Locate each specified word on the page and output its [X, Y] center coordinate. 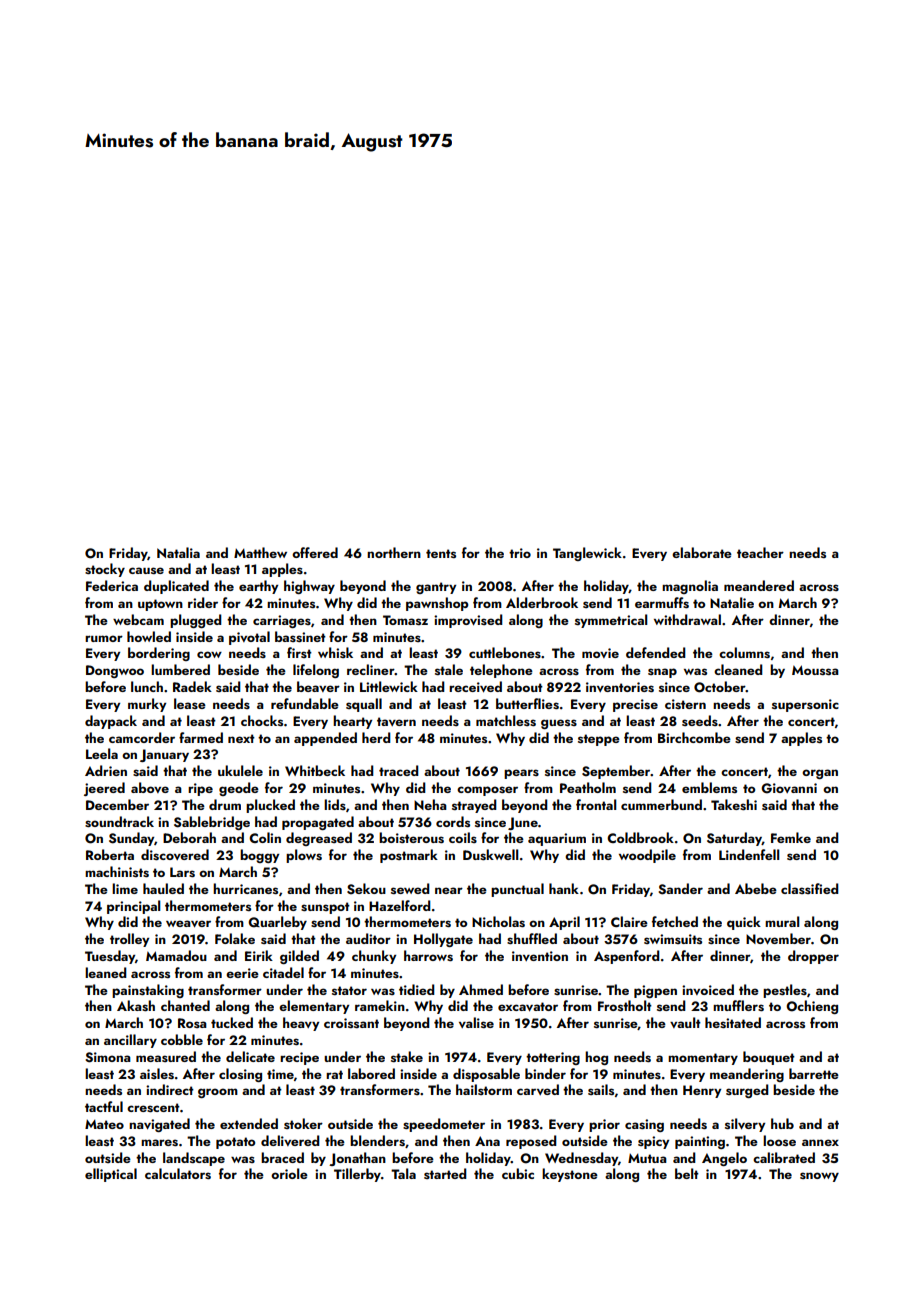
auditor [368, 938]
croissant [351, 1023]
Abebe [756, 888]
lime [125, 888]
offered [315, 552]
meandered [759, 585]
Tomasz [405, 620]
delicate [250, 1056]
